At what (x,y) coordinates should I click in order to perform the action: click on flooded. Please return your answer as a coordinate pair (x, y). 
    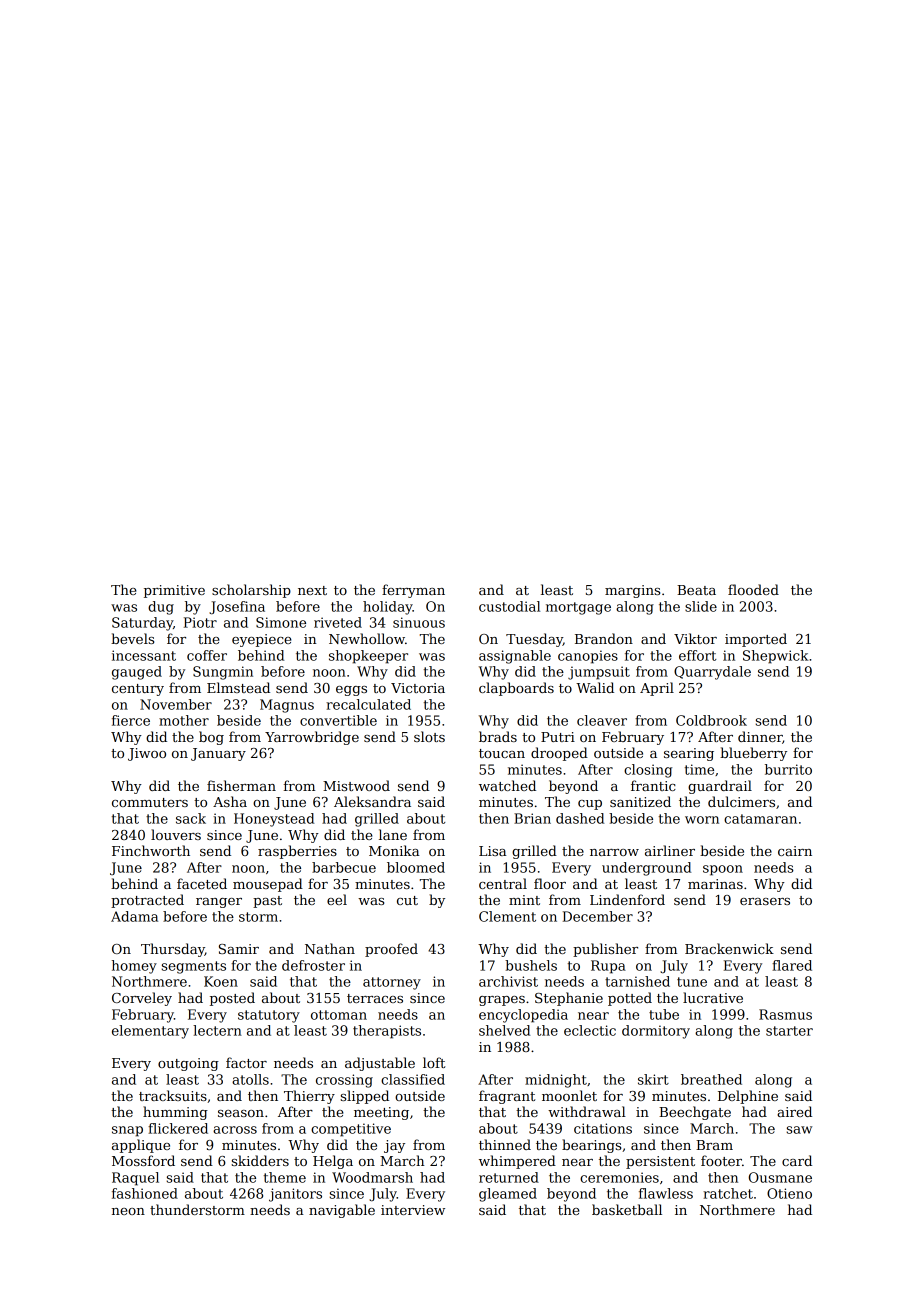
    Looking at the image, I should click on (753, 589).
